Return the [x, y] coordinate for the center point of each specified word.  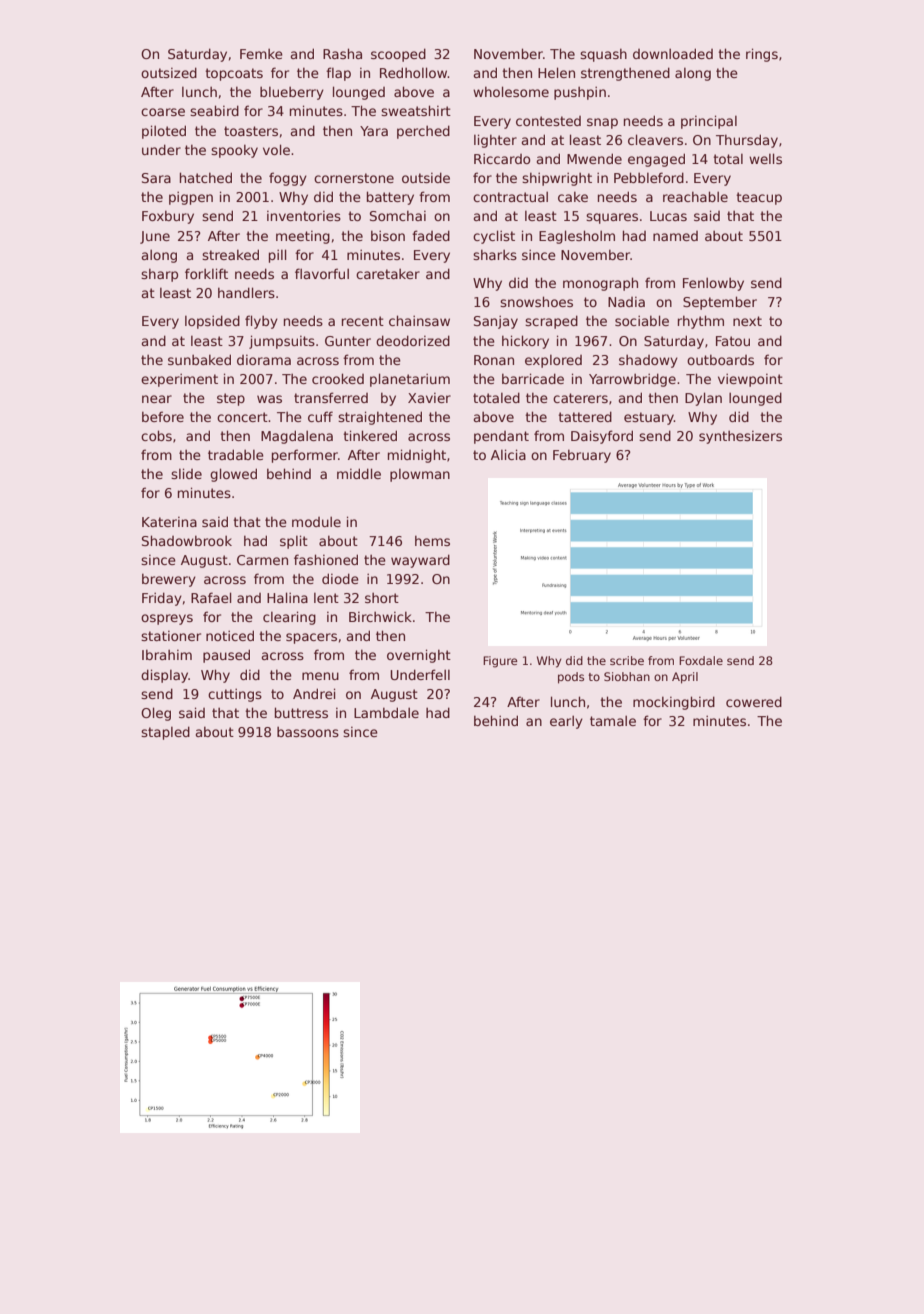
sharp [159, 275]
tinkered [370, 435]
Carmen [262, 560]
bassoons [308, 732]
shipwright [557, 179]
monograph [600, 284]
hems [432, 541]
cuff [320, 416]
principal [709, 122]
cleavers [655, 139]
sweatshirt [416, 110]
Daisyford [602, 437]
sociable [642, 320]
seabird [214, 110]
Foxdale [701, 660]
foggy [288, 179]
